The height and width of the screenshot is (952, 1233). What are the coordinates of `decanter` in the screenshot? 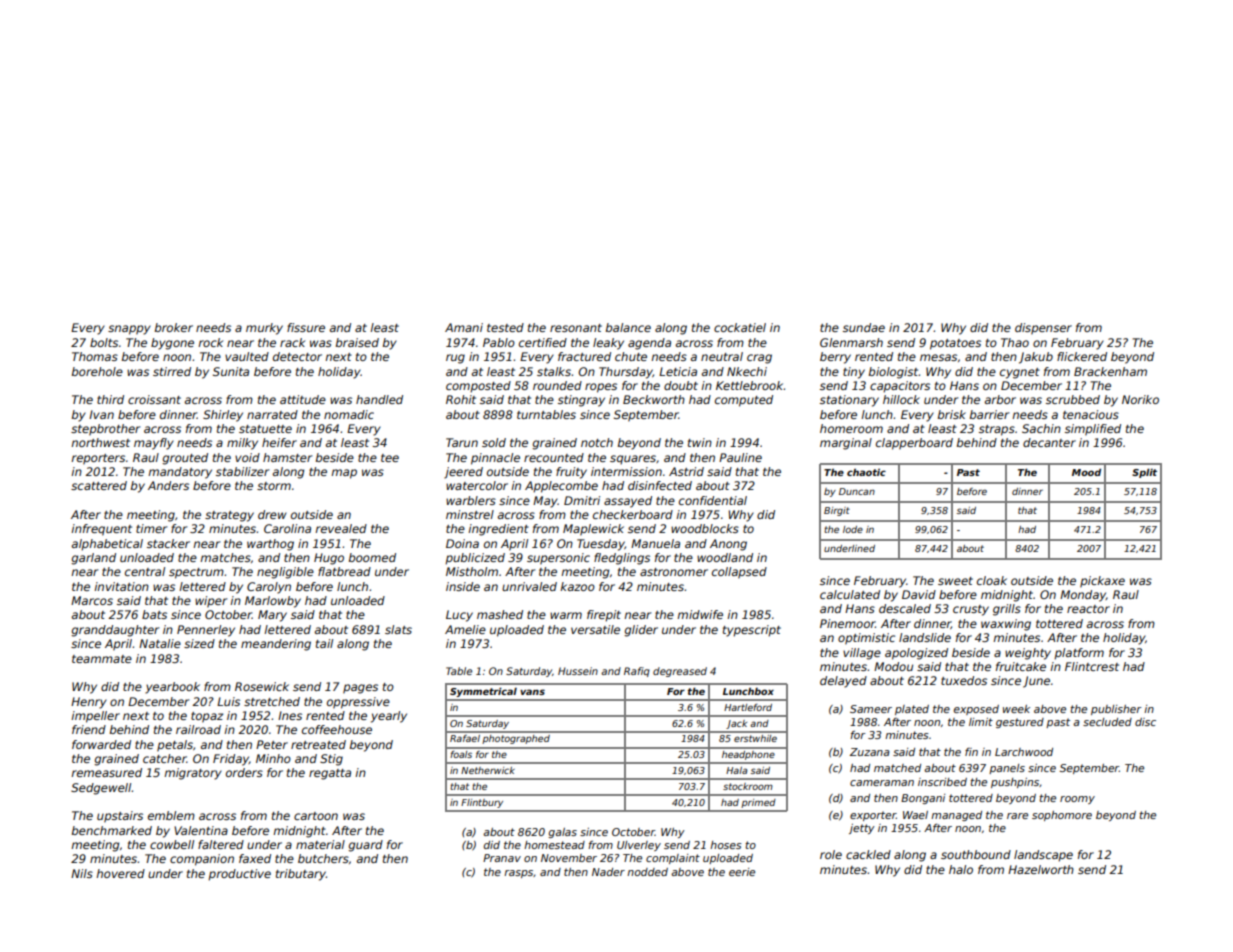 It's located at (1049, 442).
